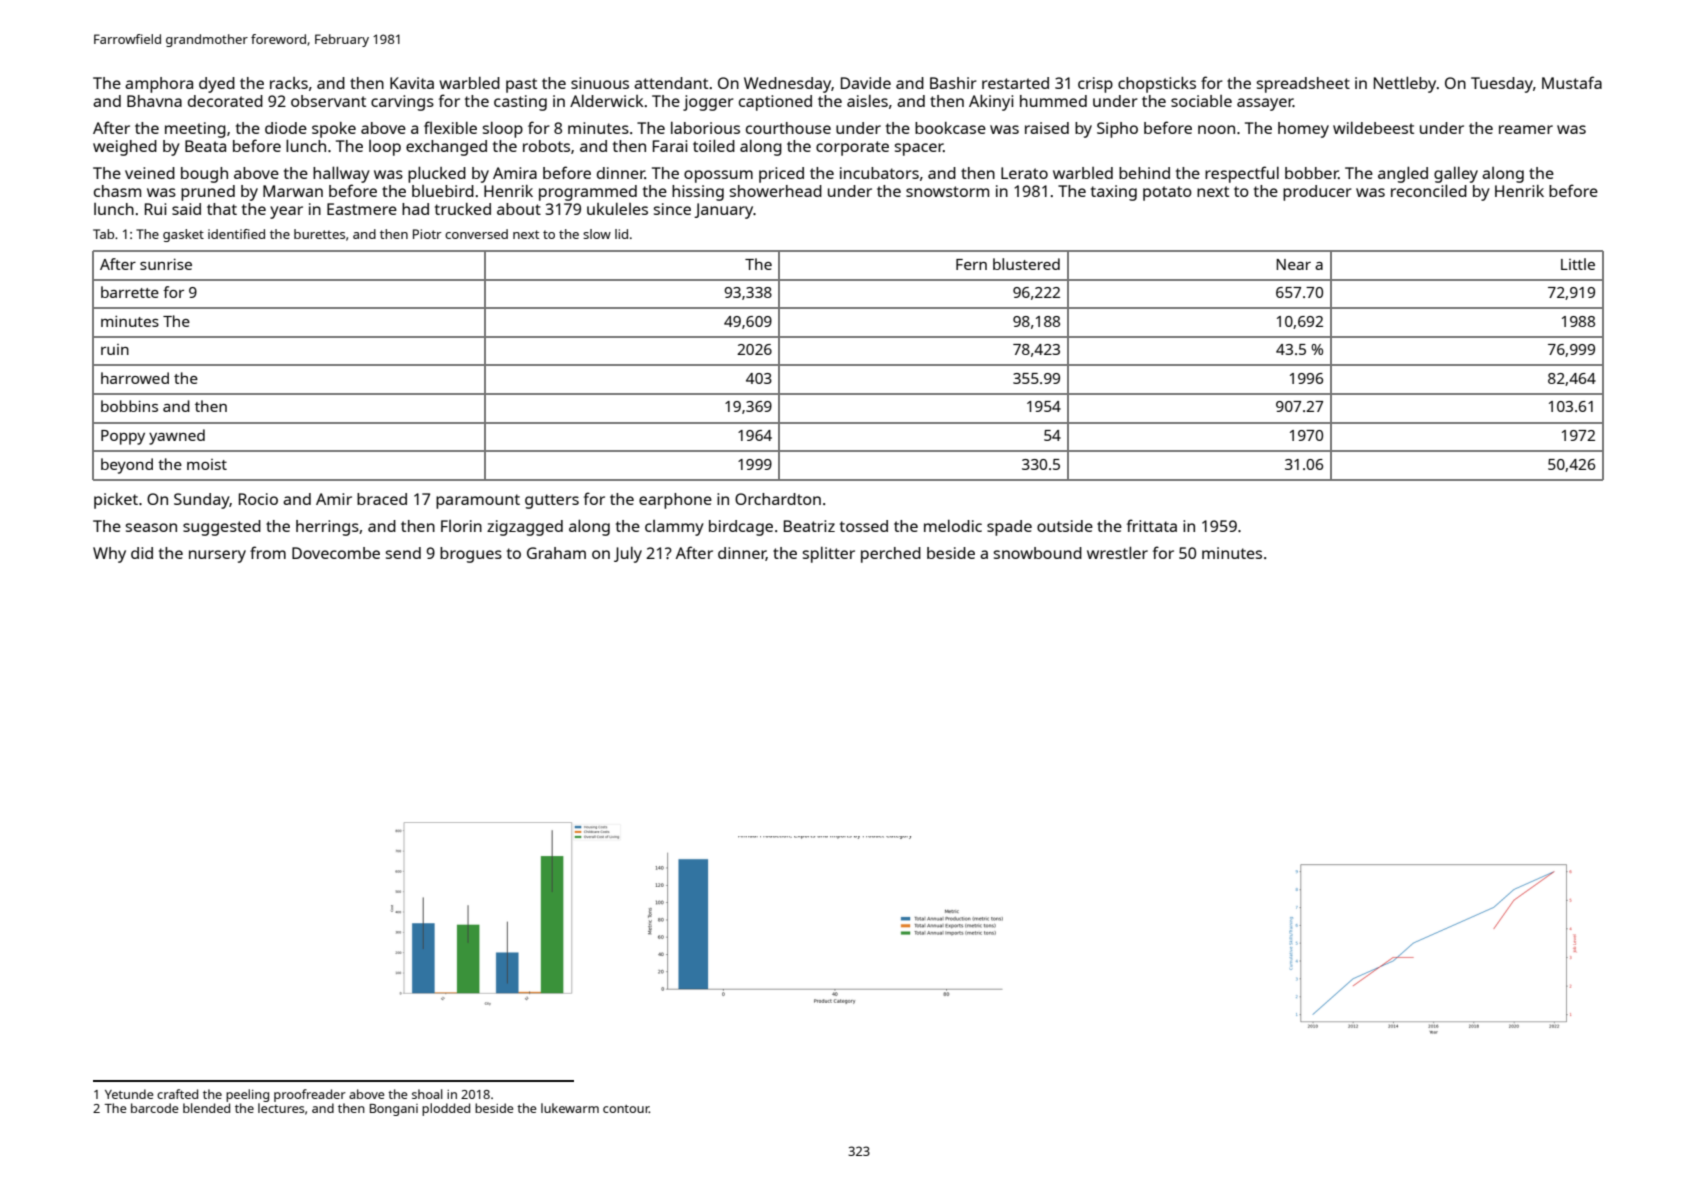 The height and width of the screenshot is (1199, 1696). I want to click on Yetunde, so click(129, 1094).
